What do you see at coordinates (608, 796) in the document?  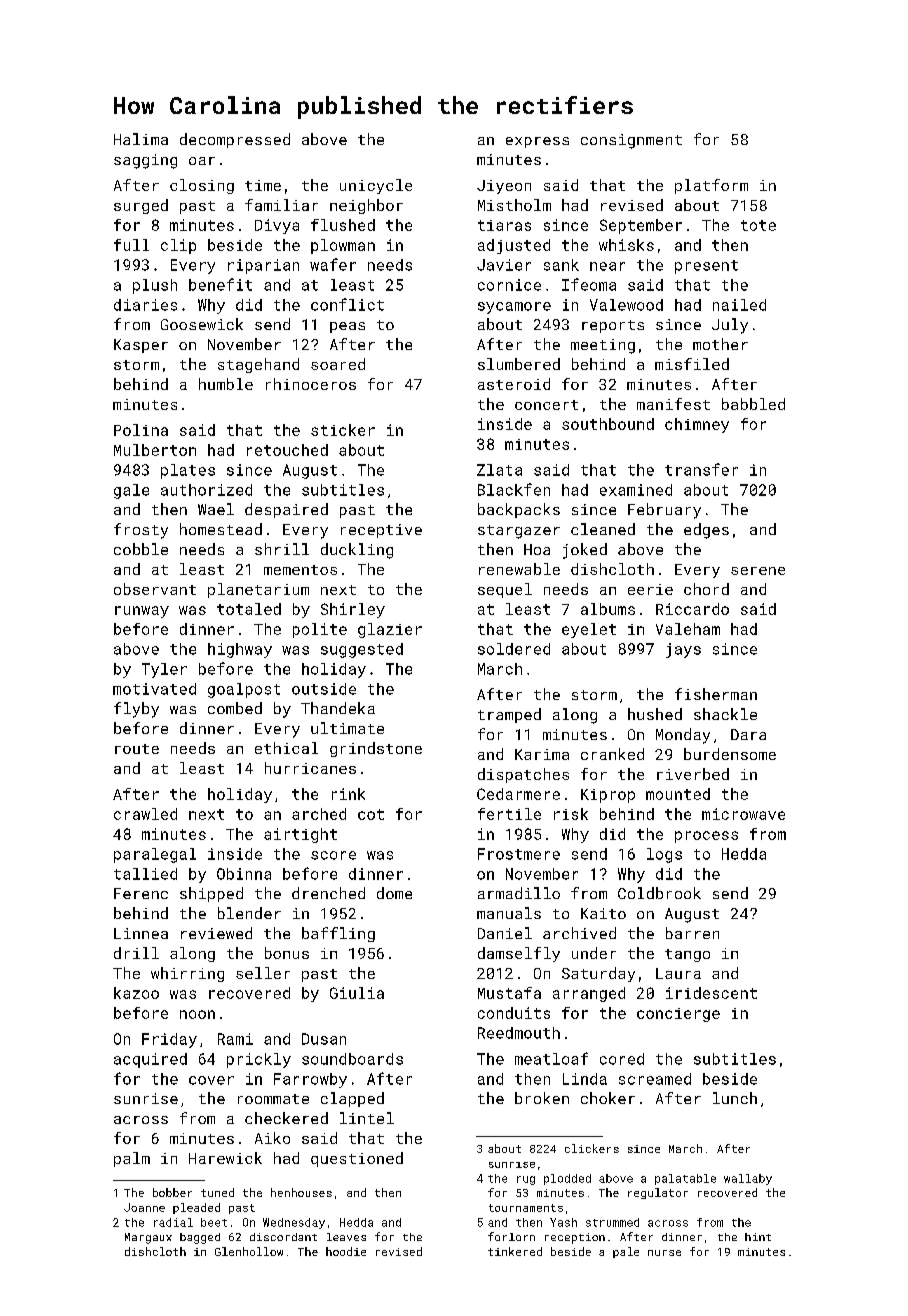 I see `Kiprop` at bounding box center [608, 796].
